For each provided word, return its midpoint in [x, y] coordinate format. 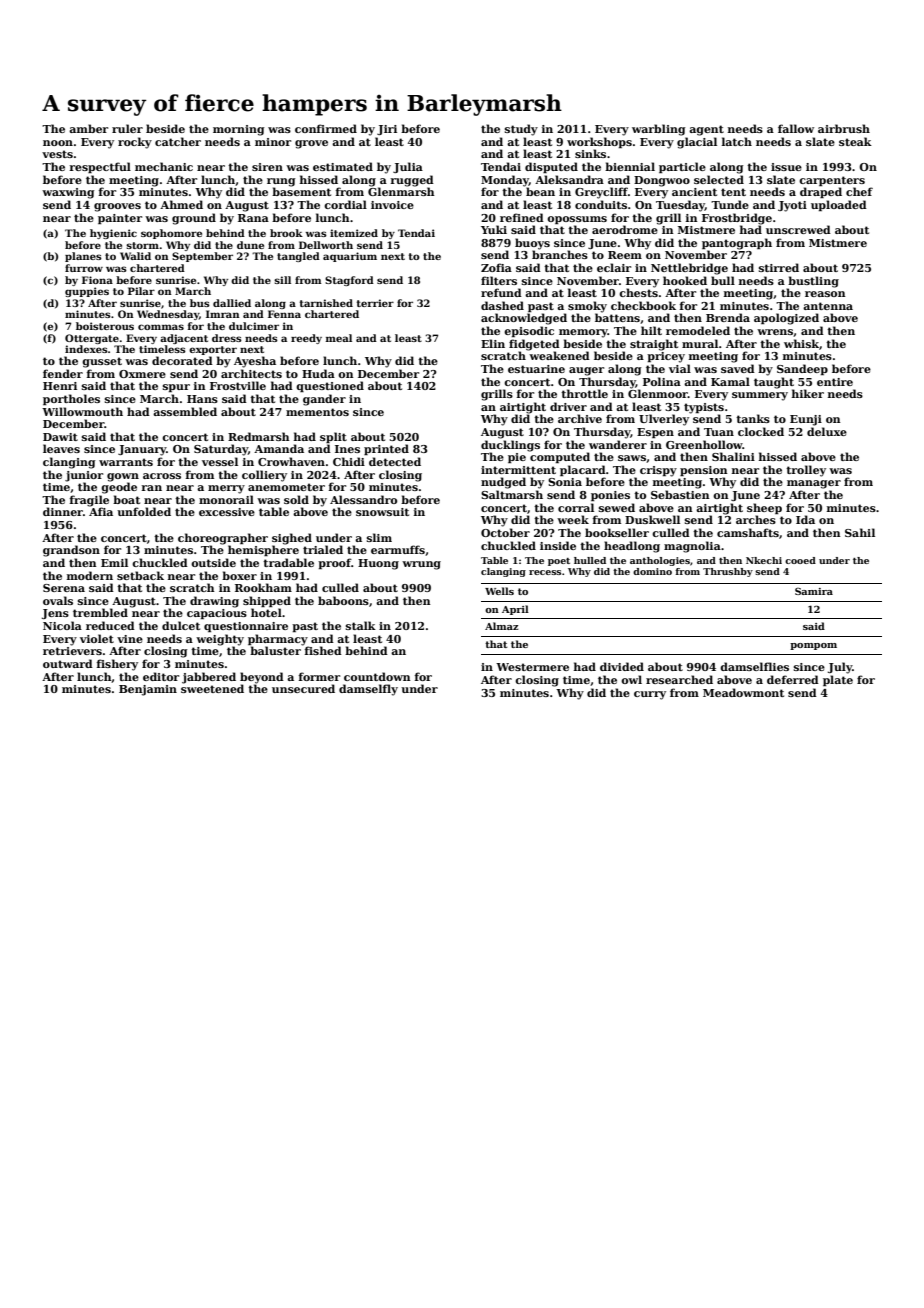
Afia [101, 511]
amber [88, 128]
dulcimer [254, 326]
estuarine [536, 369]
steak [855, 141]
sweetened [212, 688]
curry [650, 695]
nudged [503, 483]
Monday [505, 181]
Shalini [733, 456]
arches [756, 519]
